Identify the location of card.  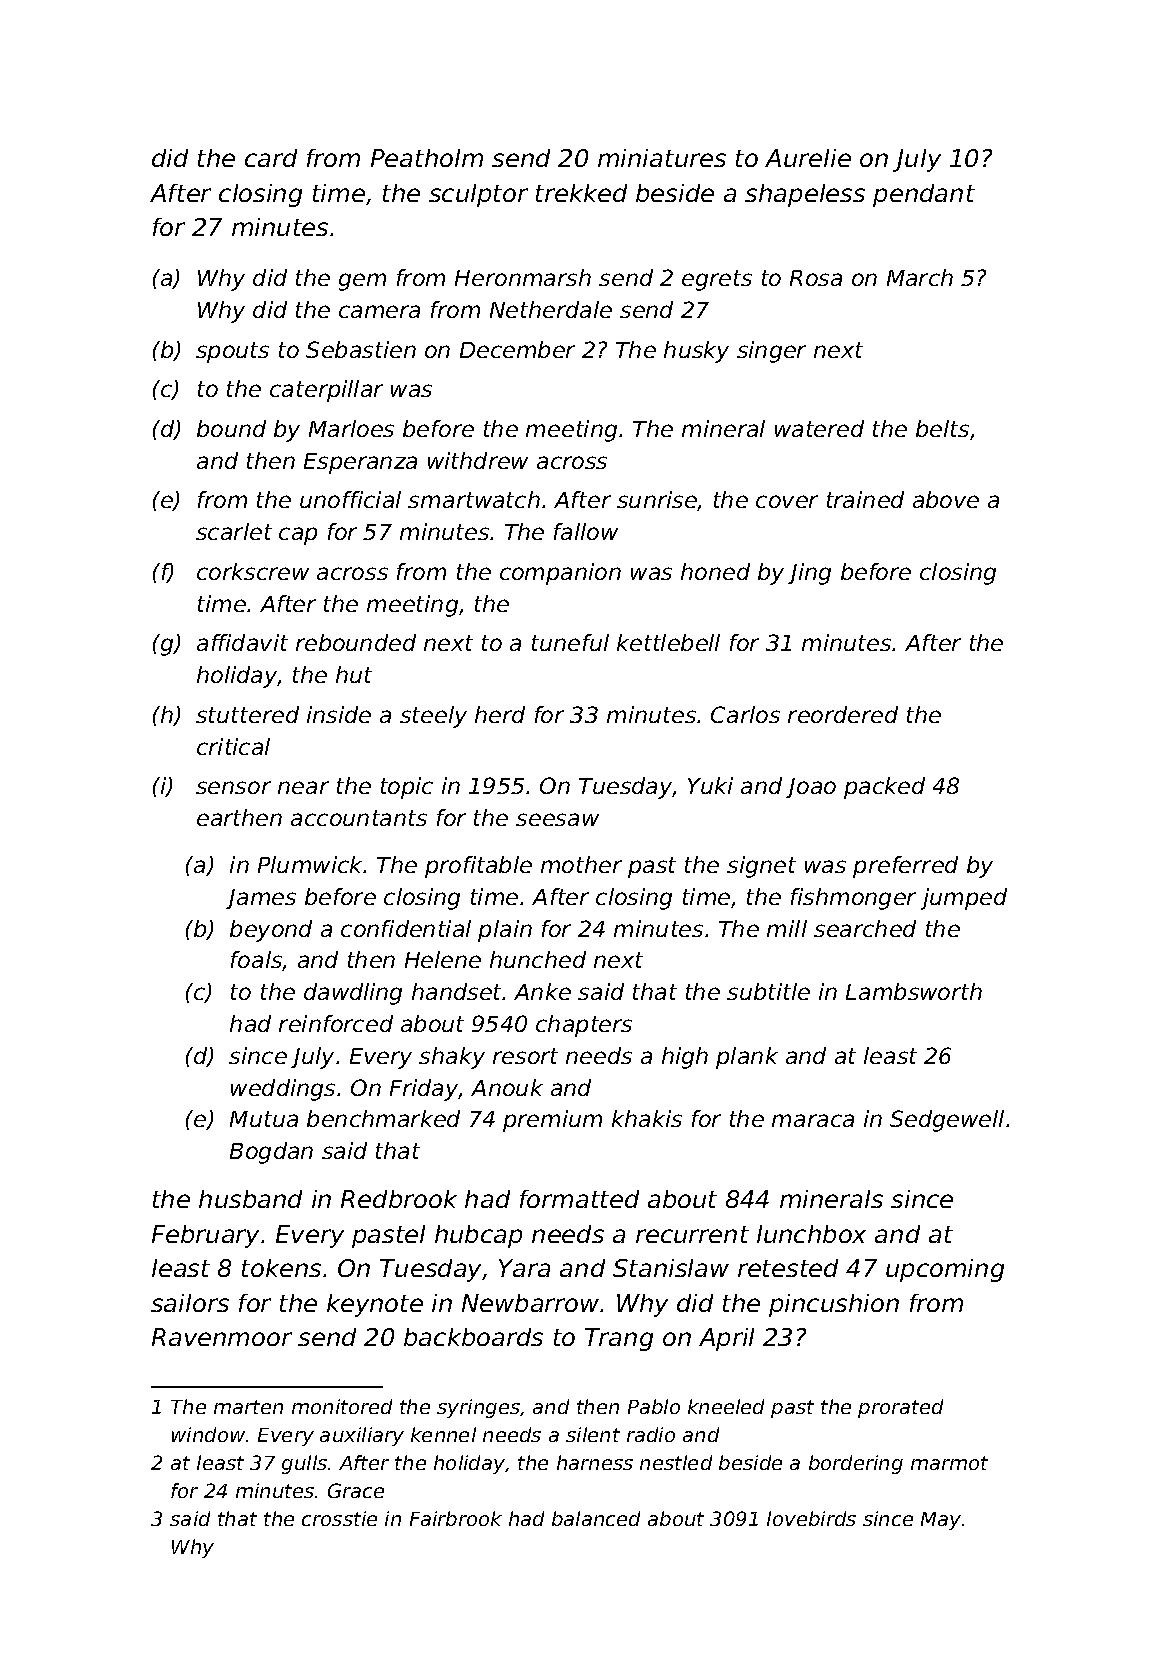
(271, 158).
